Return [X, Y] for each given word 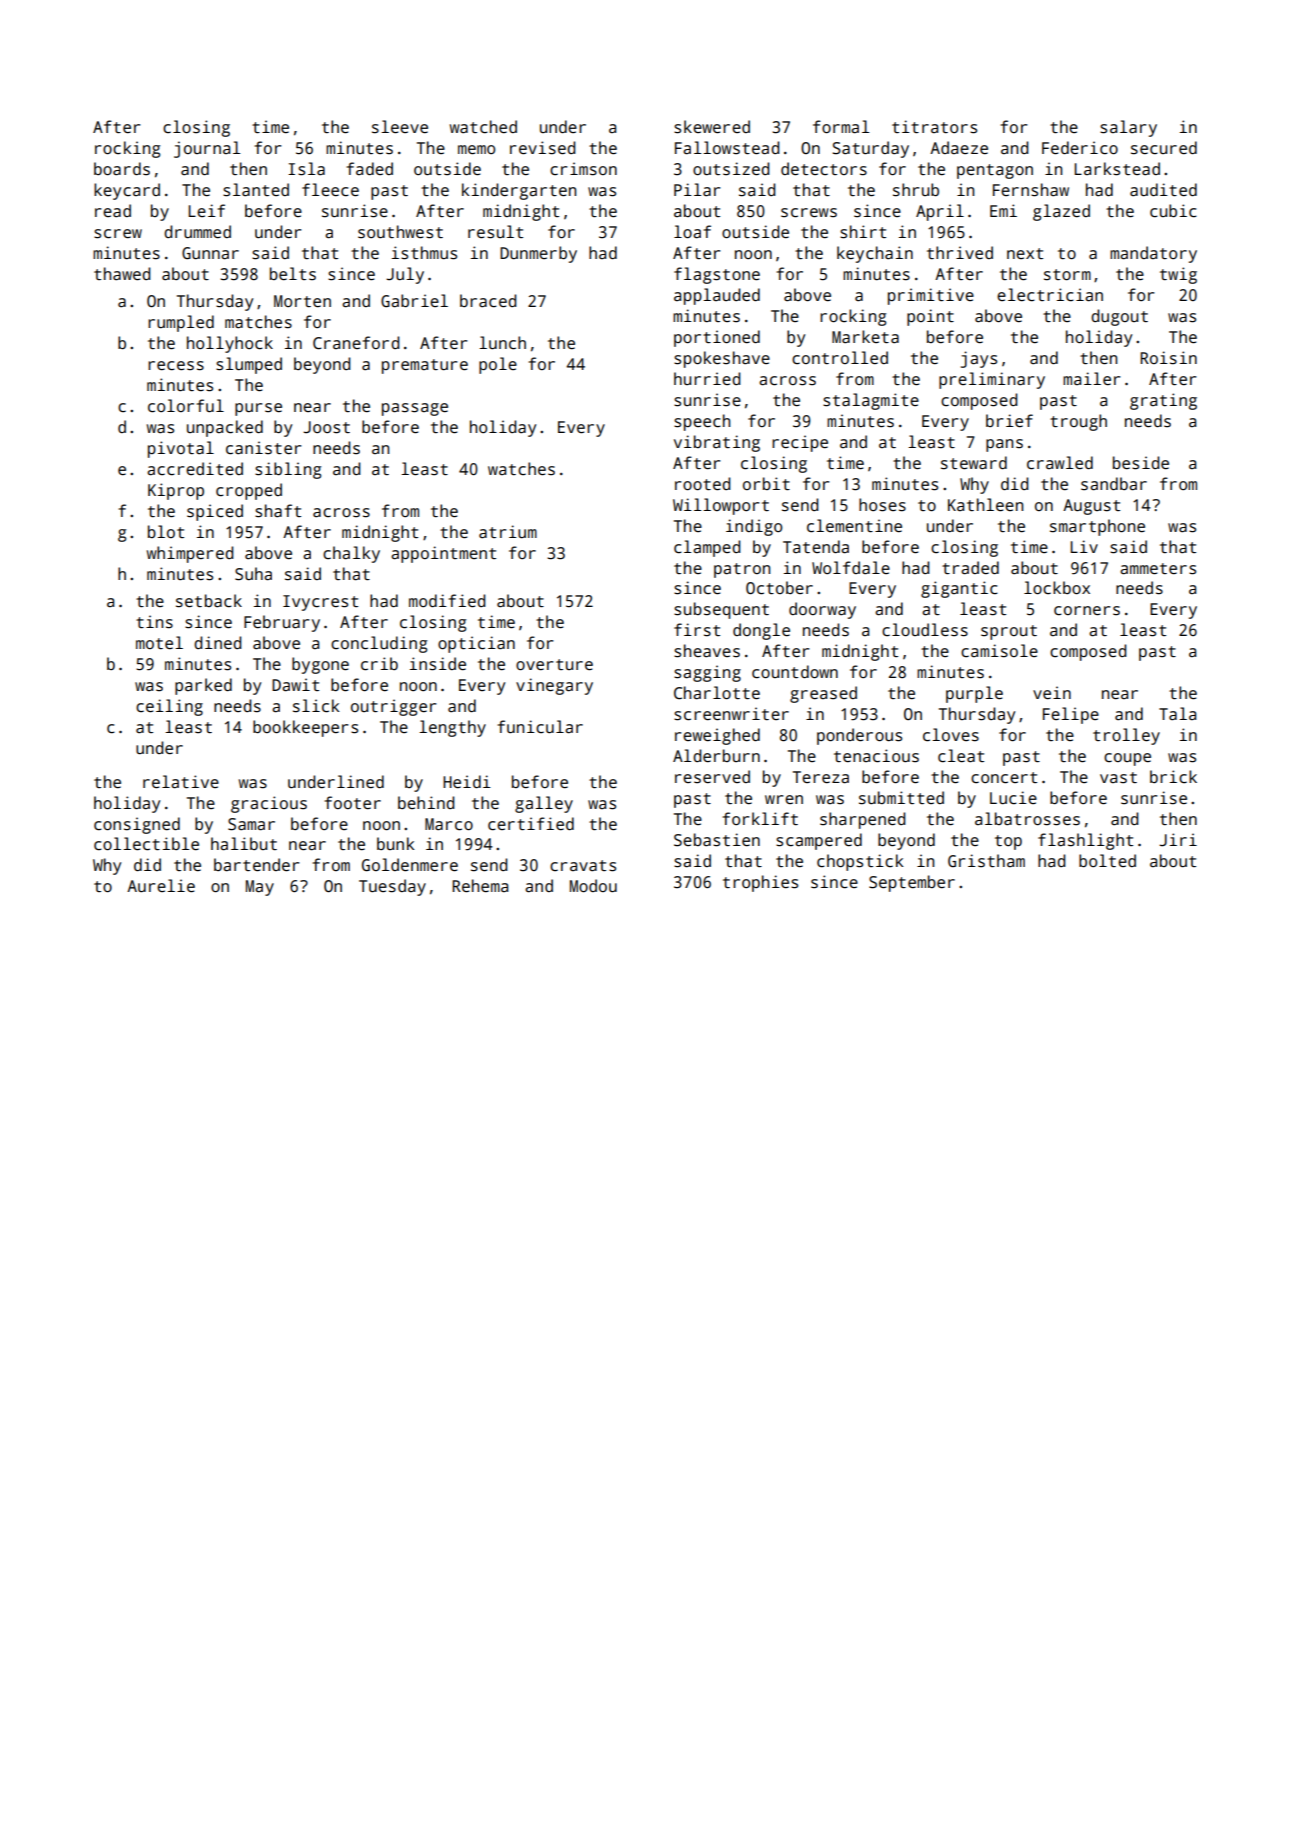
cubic [1173, 211]
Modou [593, 885]
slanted [256, 190]
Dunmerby [538, 254]
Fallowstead [727, 148]
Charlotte [717, 693]
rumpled [181, 323]
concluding [379, 644]
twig [1178, 275]
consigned [137, 825]
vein [1052, 692]
